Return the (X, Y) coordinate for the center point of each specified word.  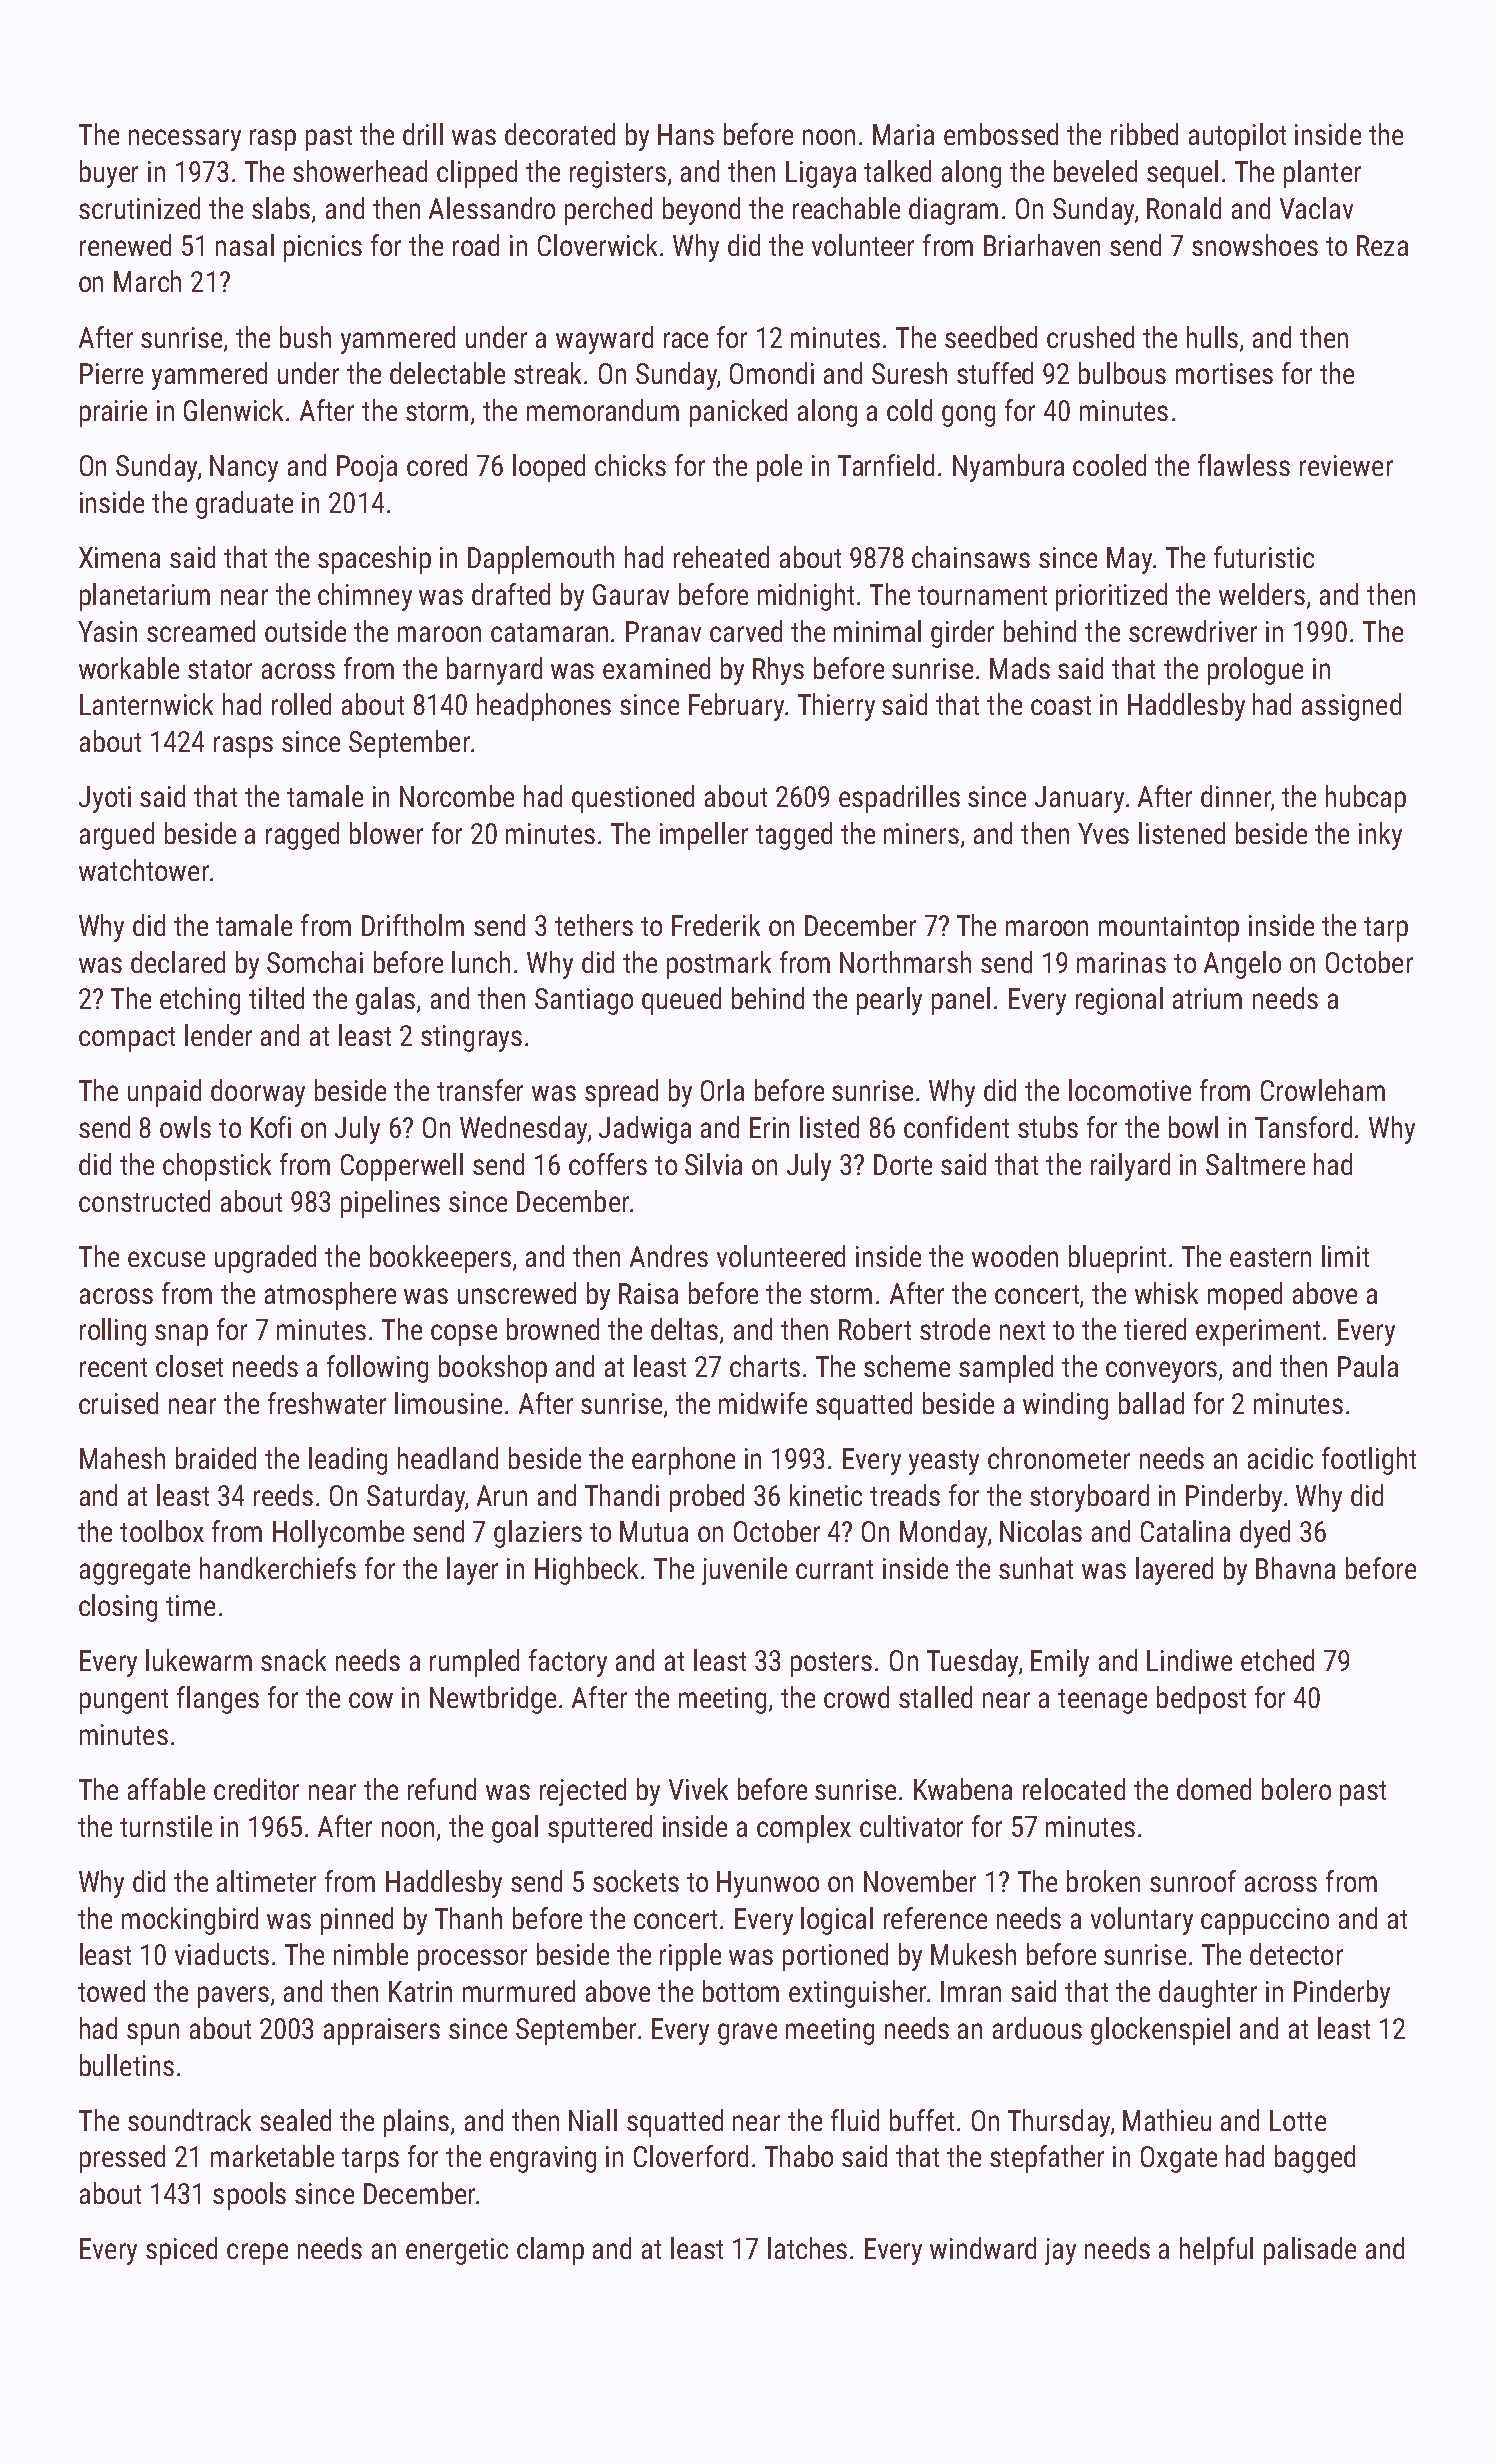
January (1079, 799)
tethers (594, 925)
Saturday (416, 1498)
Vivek (698, 1789)
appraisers (382, 2031)
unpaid (164, 1093)
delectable (447, 373)
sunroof (1193, 1881)
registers (618, 174)
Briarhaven (1042, 245)
